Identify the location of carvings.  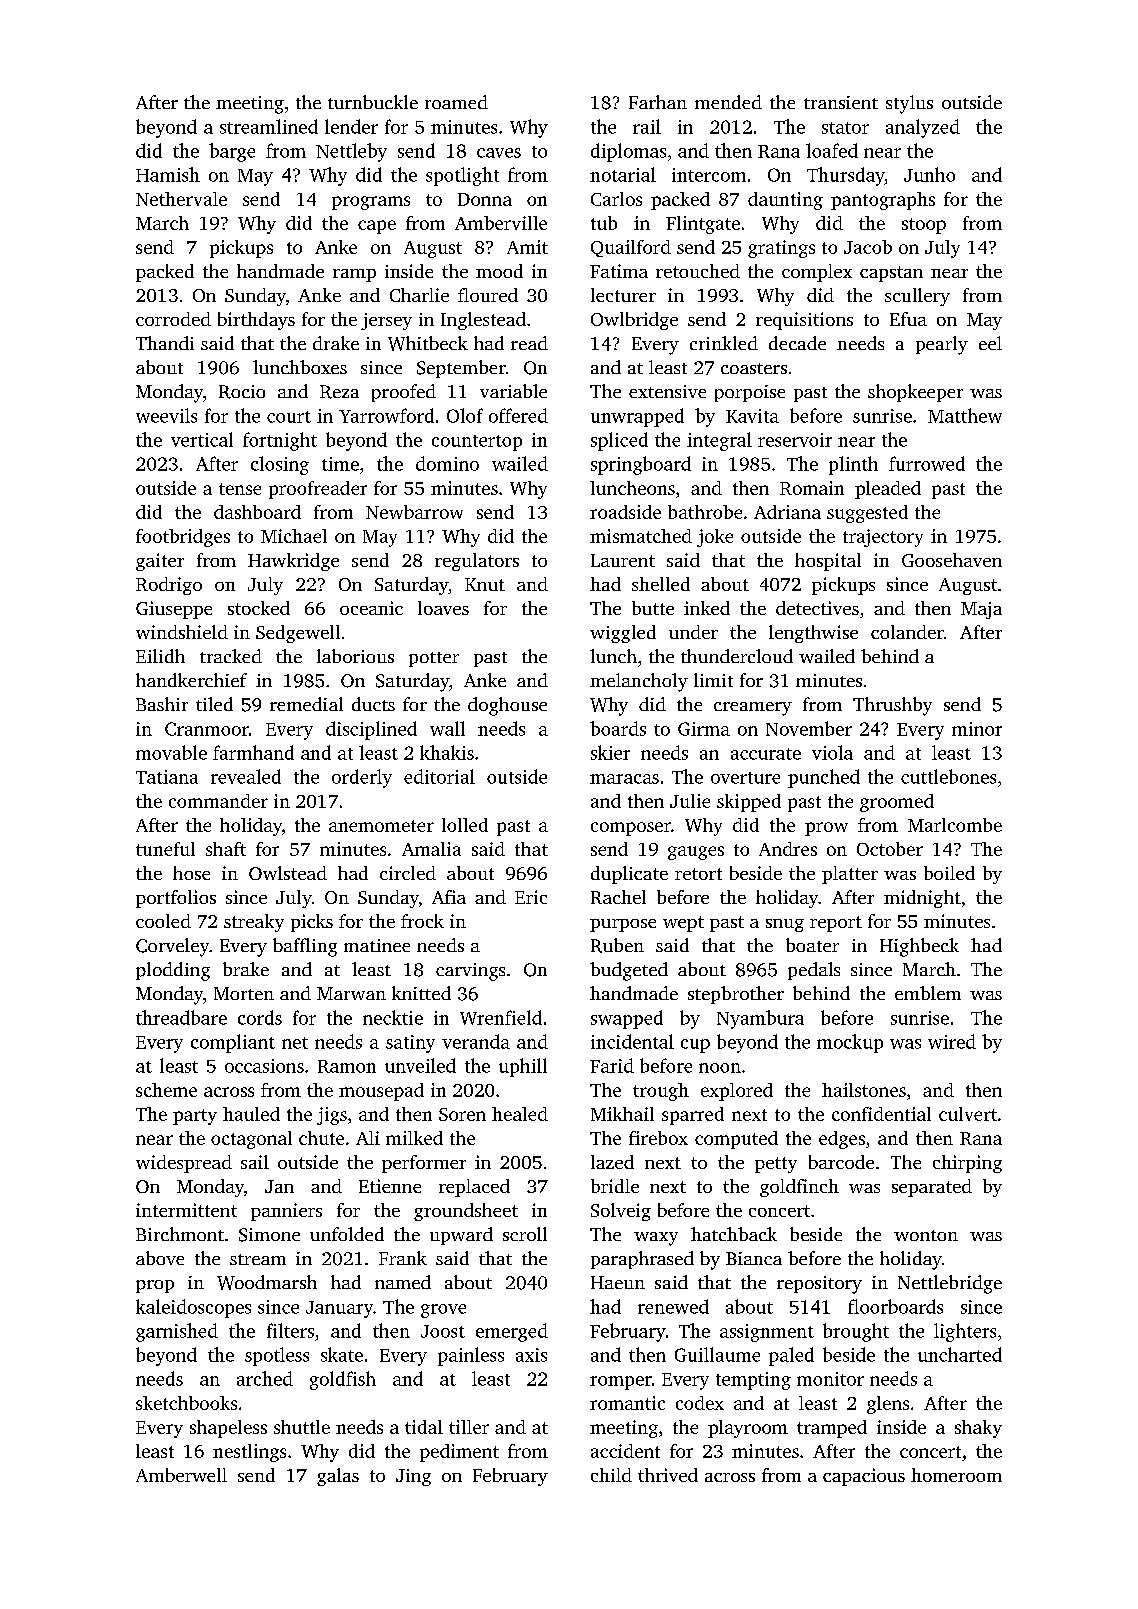
(470, 972).
